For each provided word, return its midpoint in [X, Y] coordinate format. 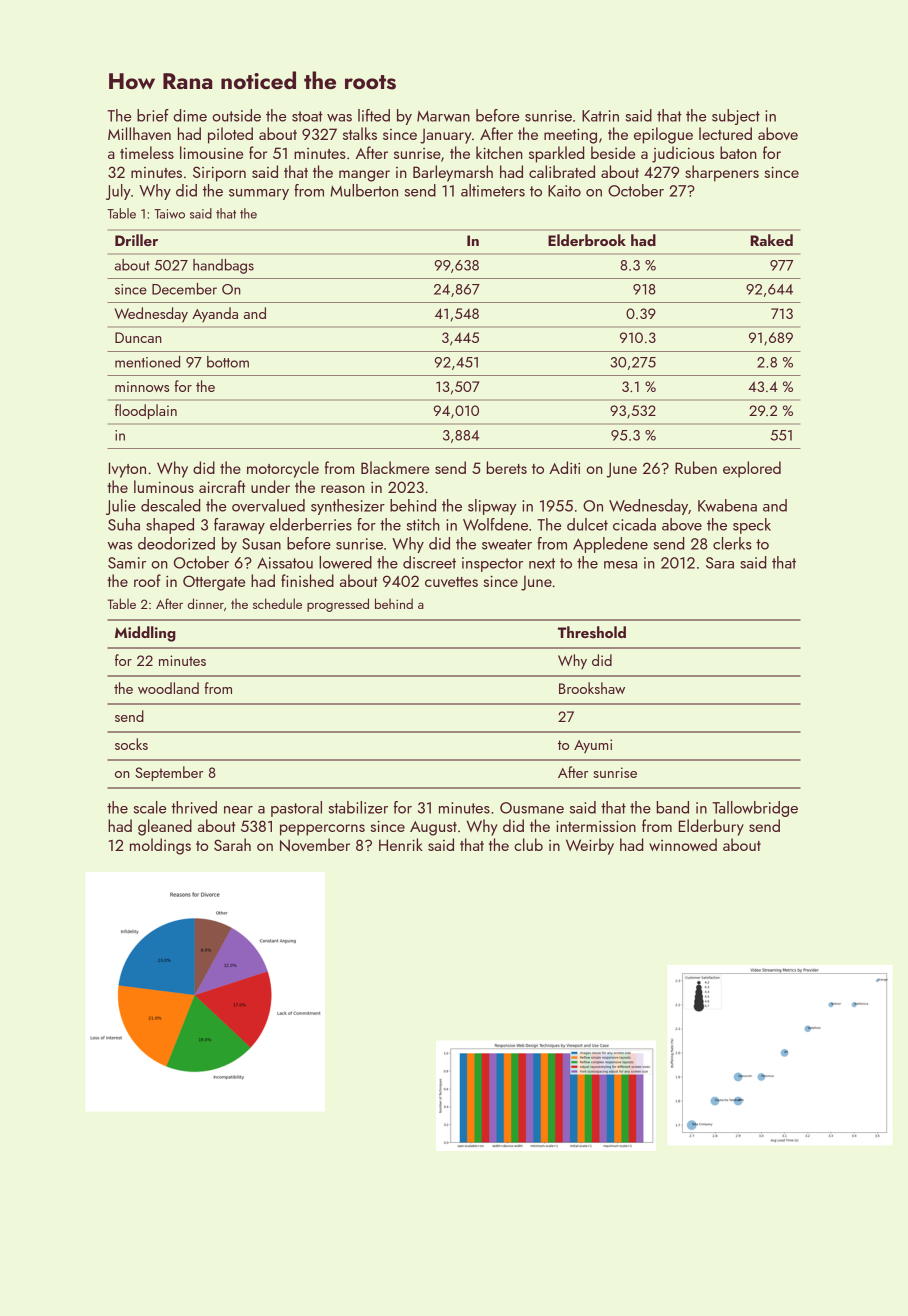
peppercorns [322, 830]
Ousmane [532, 808]
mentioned [147, 362]
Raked [772, 240]
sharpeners [722, 173]
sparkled [556, 154]
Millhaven [139, 133]
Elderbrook [587, 240]
